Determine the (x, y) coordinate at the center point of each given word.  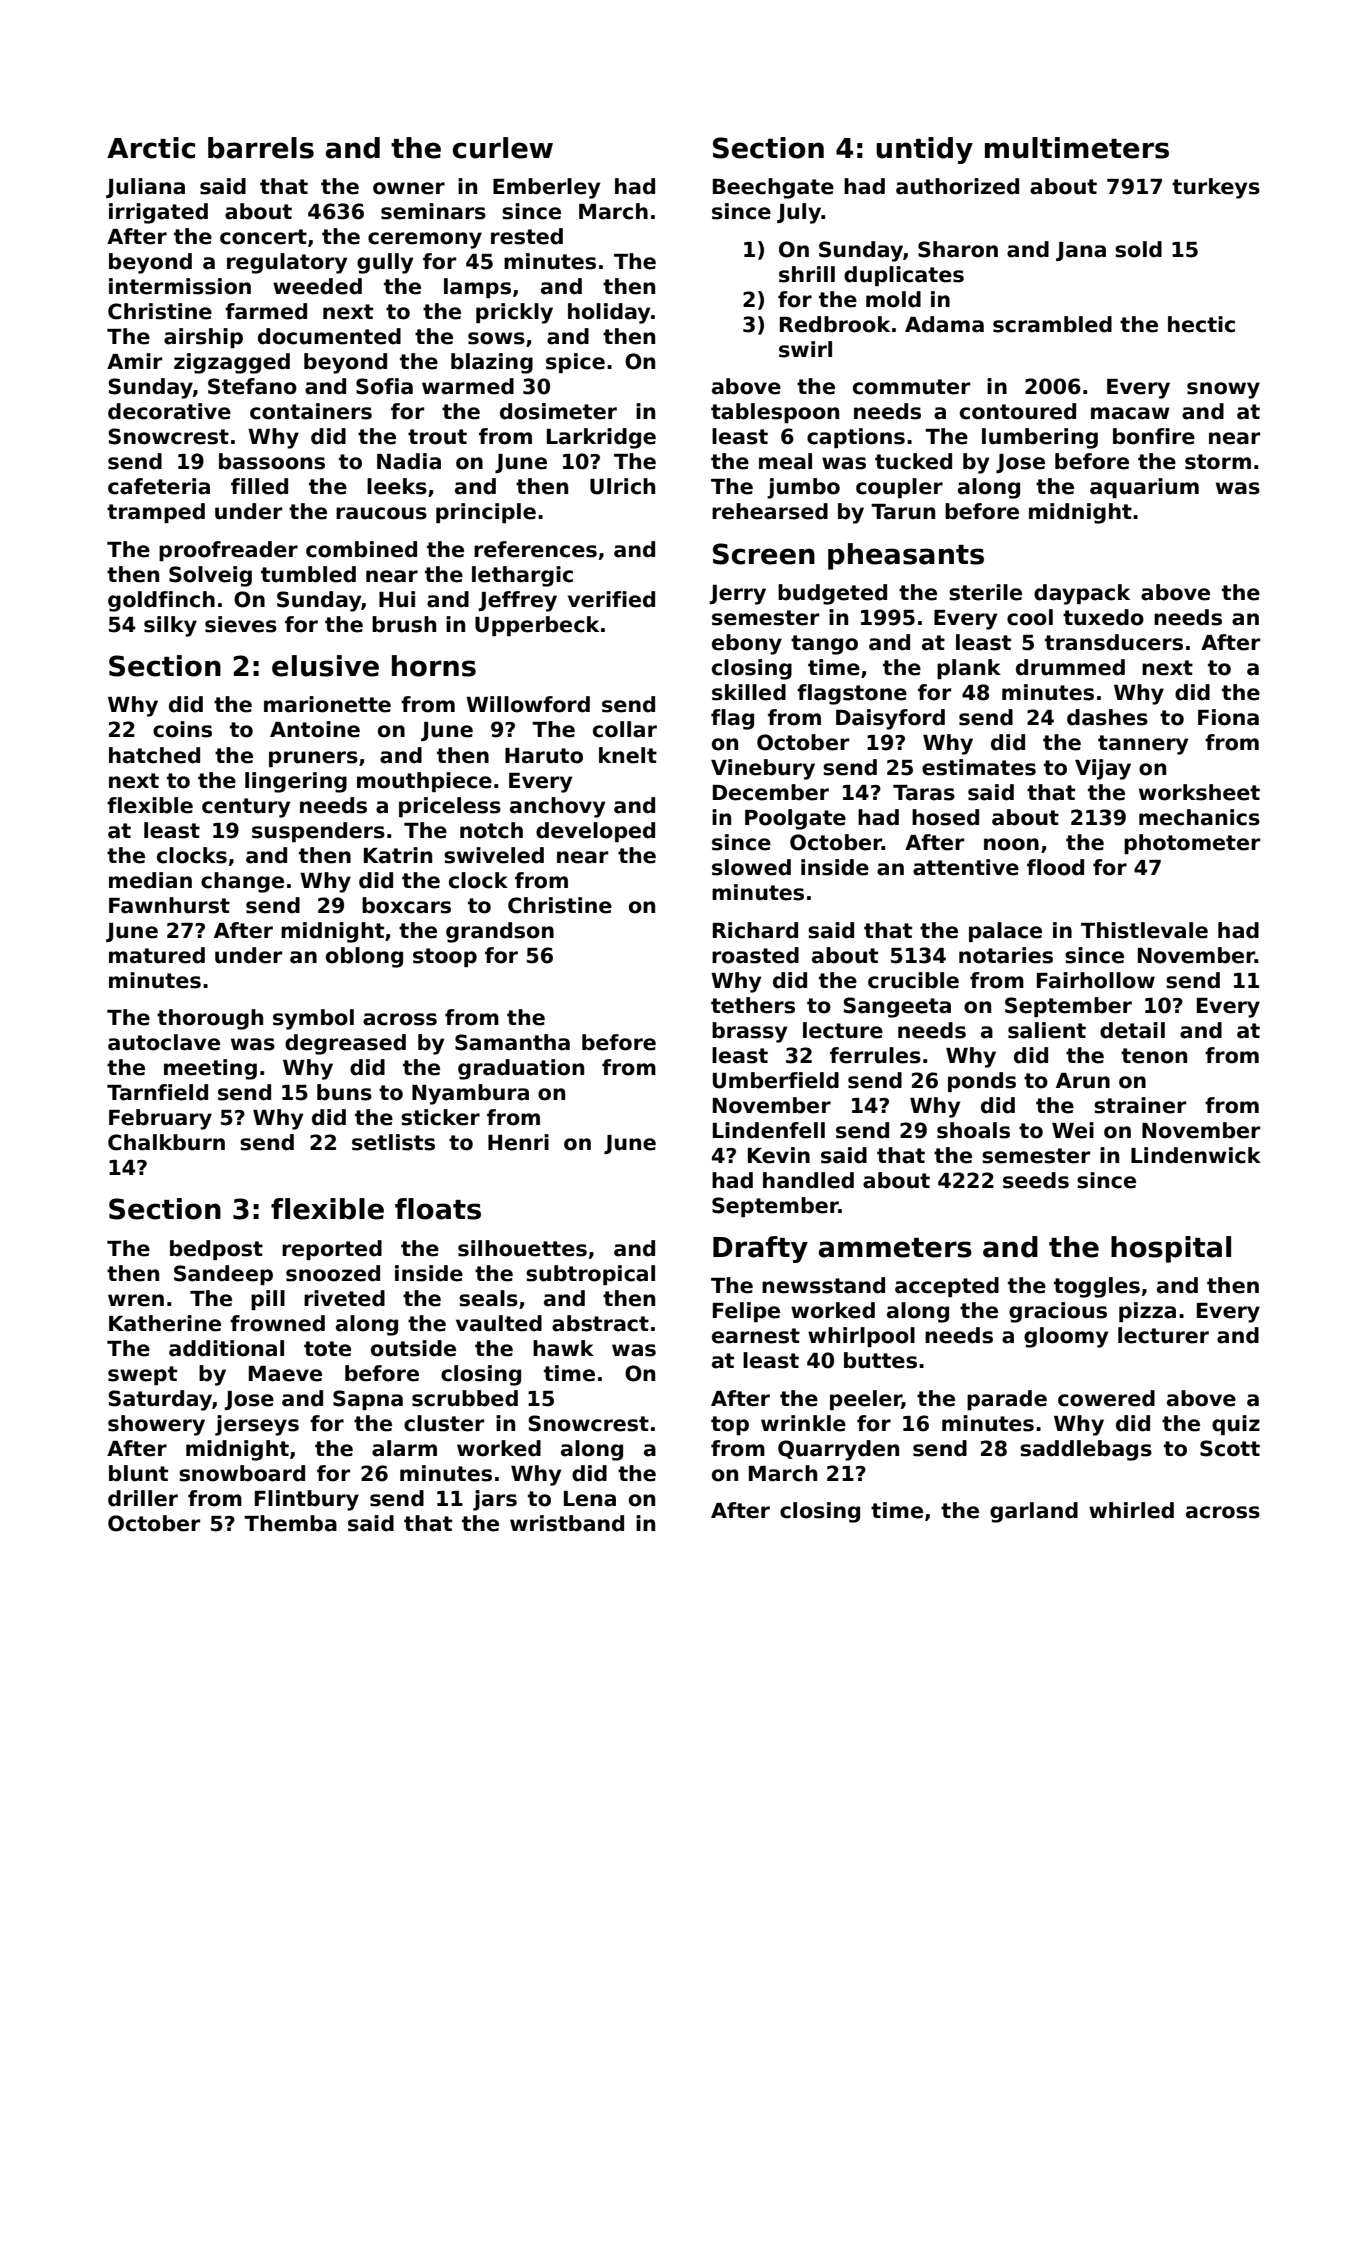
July (799, 213)
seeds (1036, 1180)
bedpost (216, 1250)
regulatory (287, 263)
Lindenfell (769, 1130)
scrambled (1052, 324)
